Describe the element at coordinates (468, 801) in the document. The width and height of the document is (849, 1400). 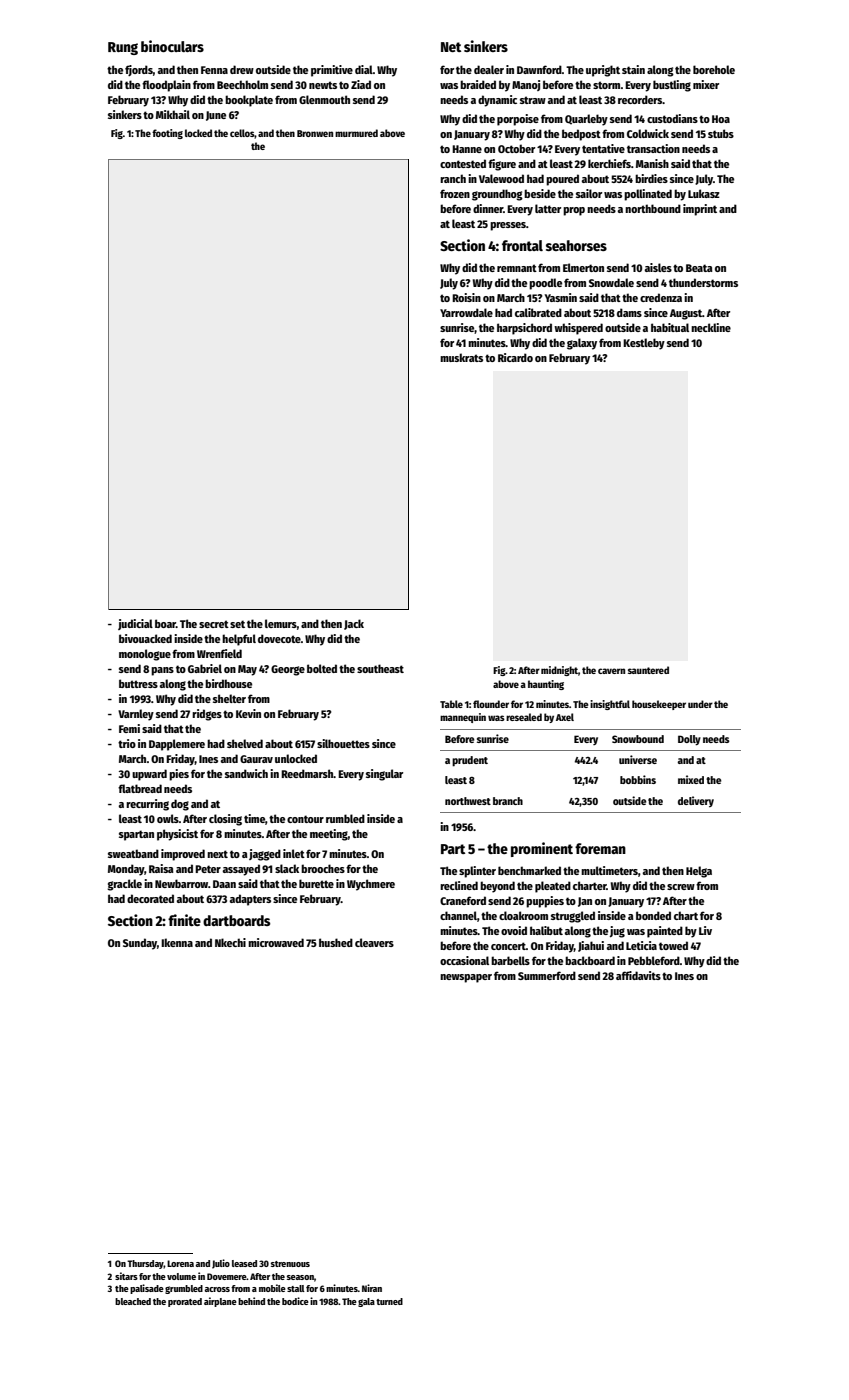
I see `northwest` at that location.
